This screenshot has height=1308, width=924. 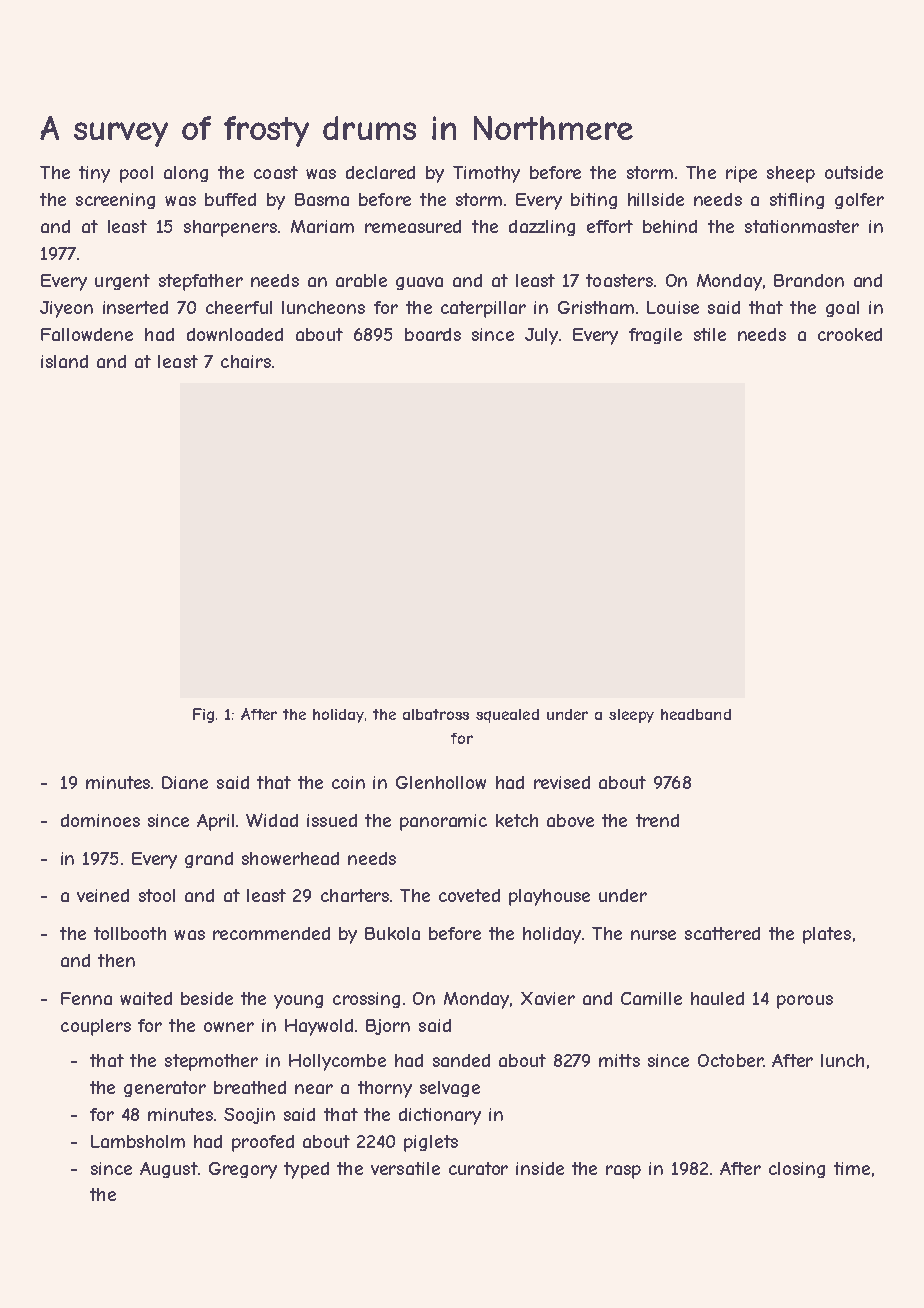 I want to click on ripe, so click(x=741, y=174).
